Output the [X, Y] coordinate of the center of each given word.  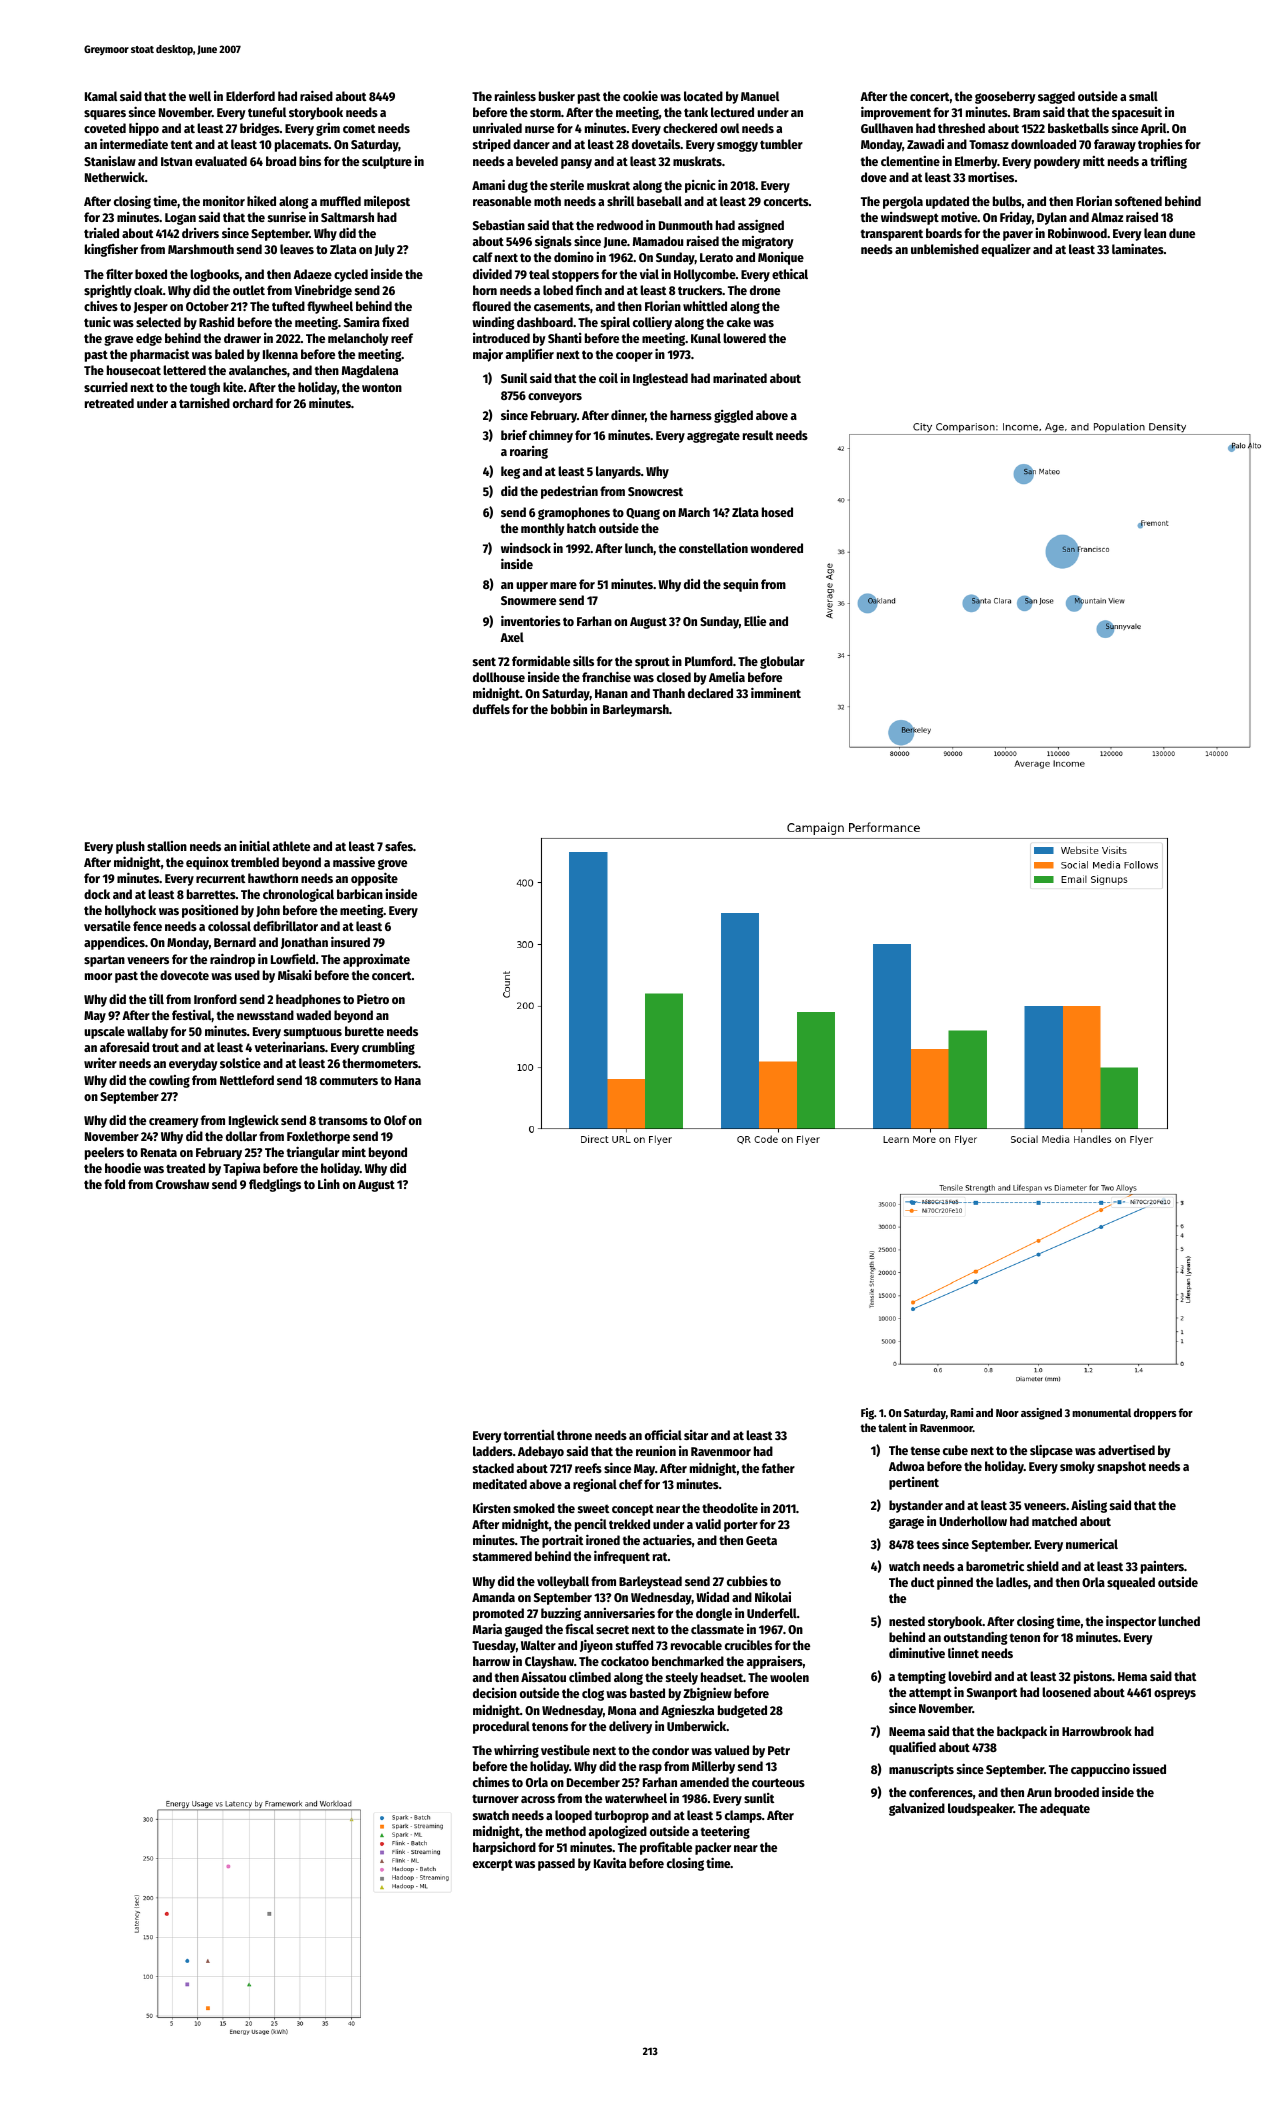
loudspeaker [981, 1809]
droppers [1155, 1414]
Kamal [101, 96]
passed [556, 1864]
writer [100, 1062]
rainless [515, 95]
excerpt [493, 1865]
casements [562, 306]
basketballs [1078, 128]
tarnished [204, 403]
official [663, 1434]
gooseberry [1005, 97]
